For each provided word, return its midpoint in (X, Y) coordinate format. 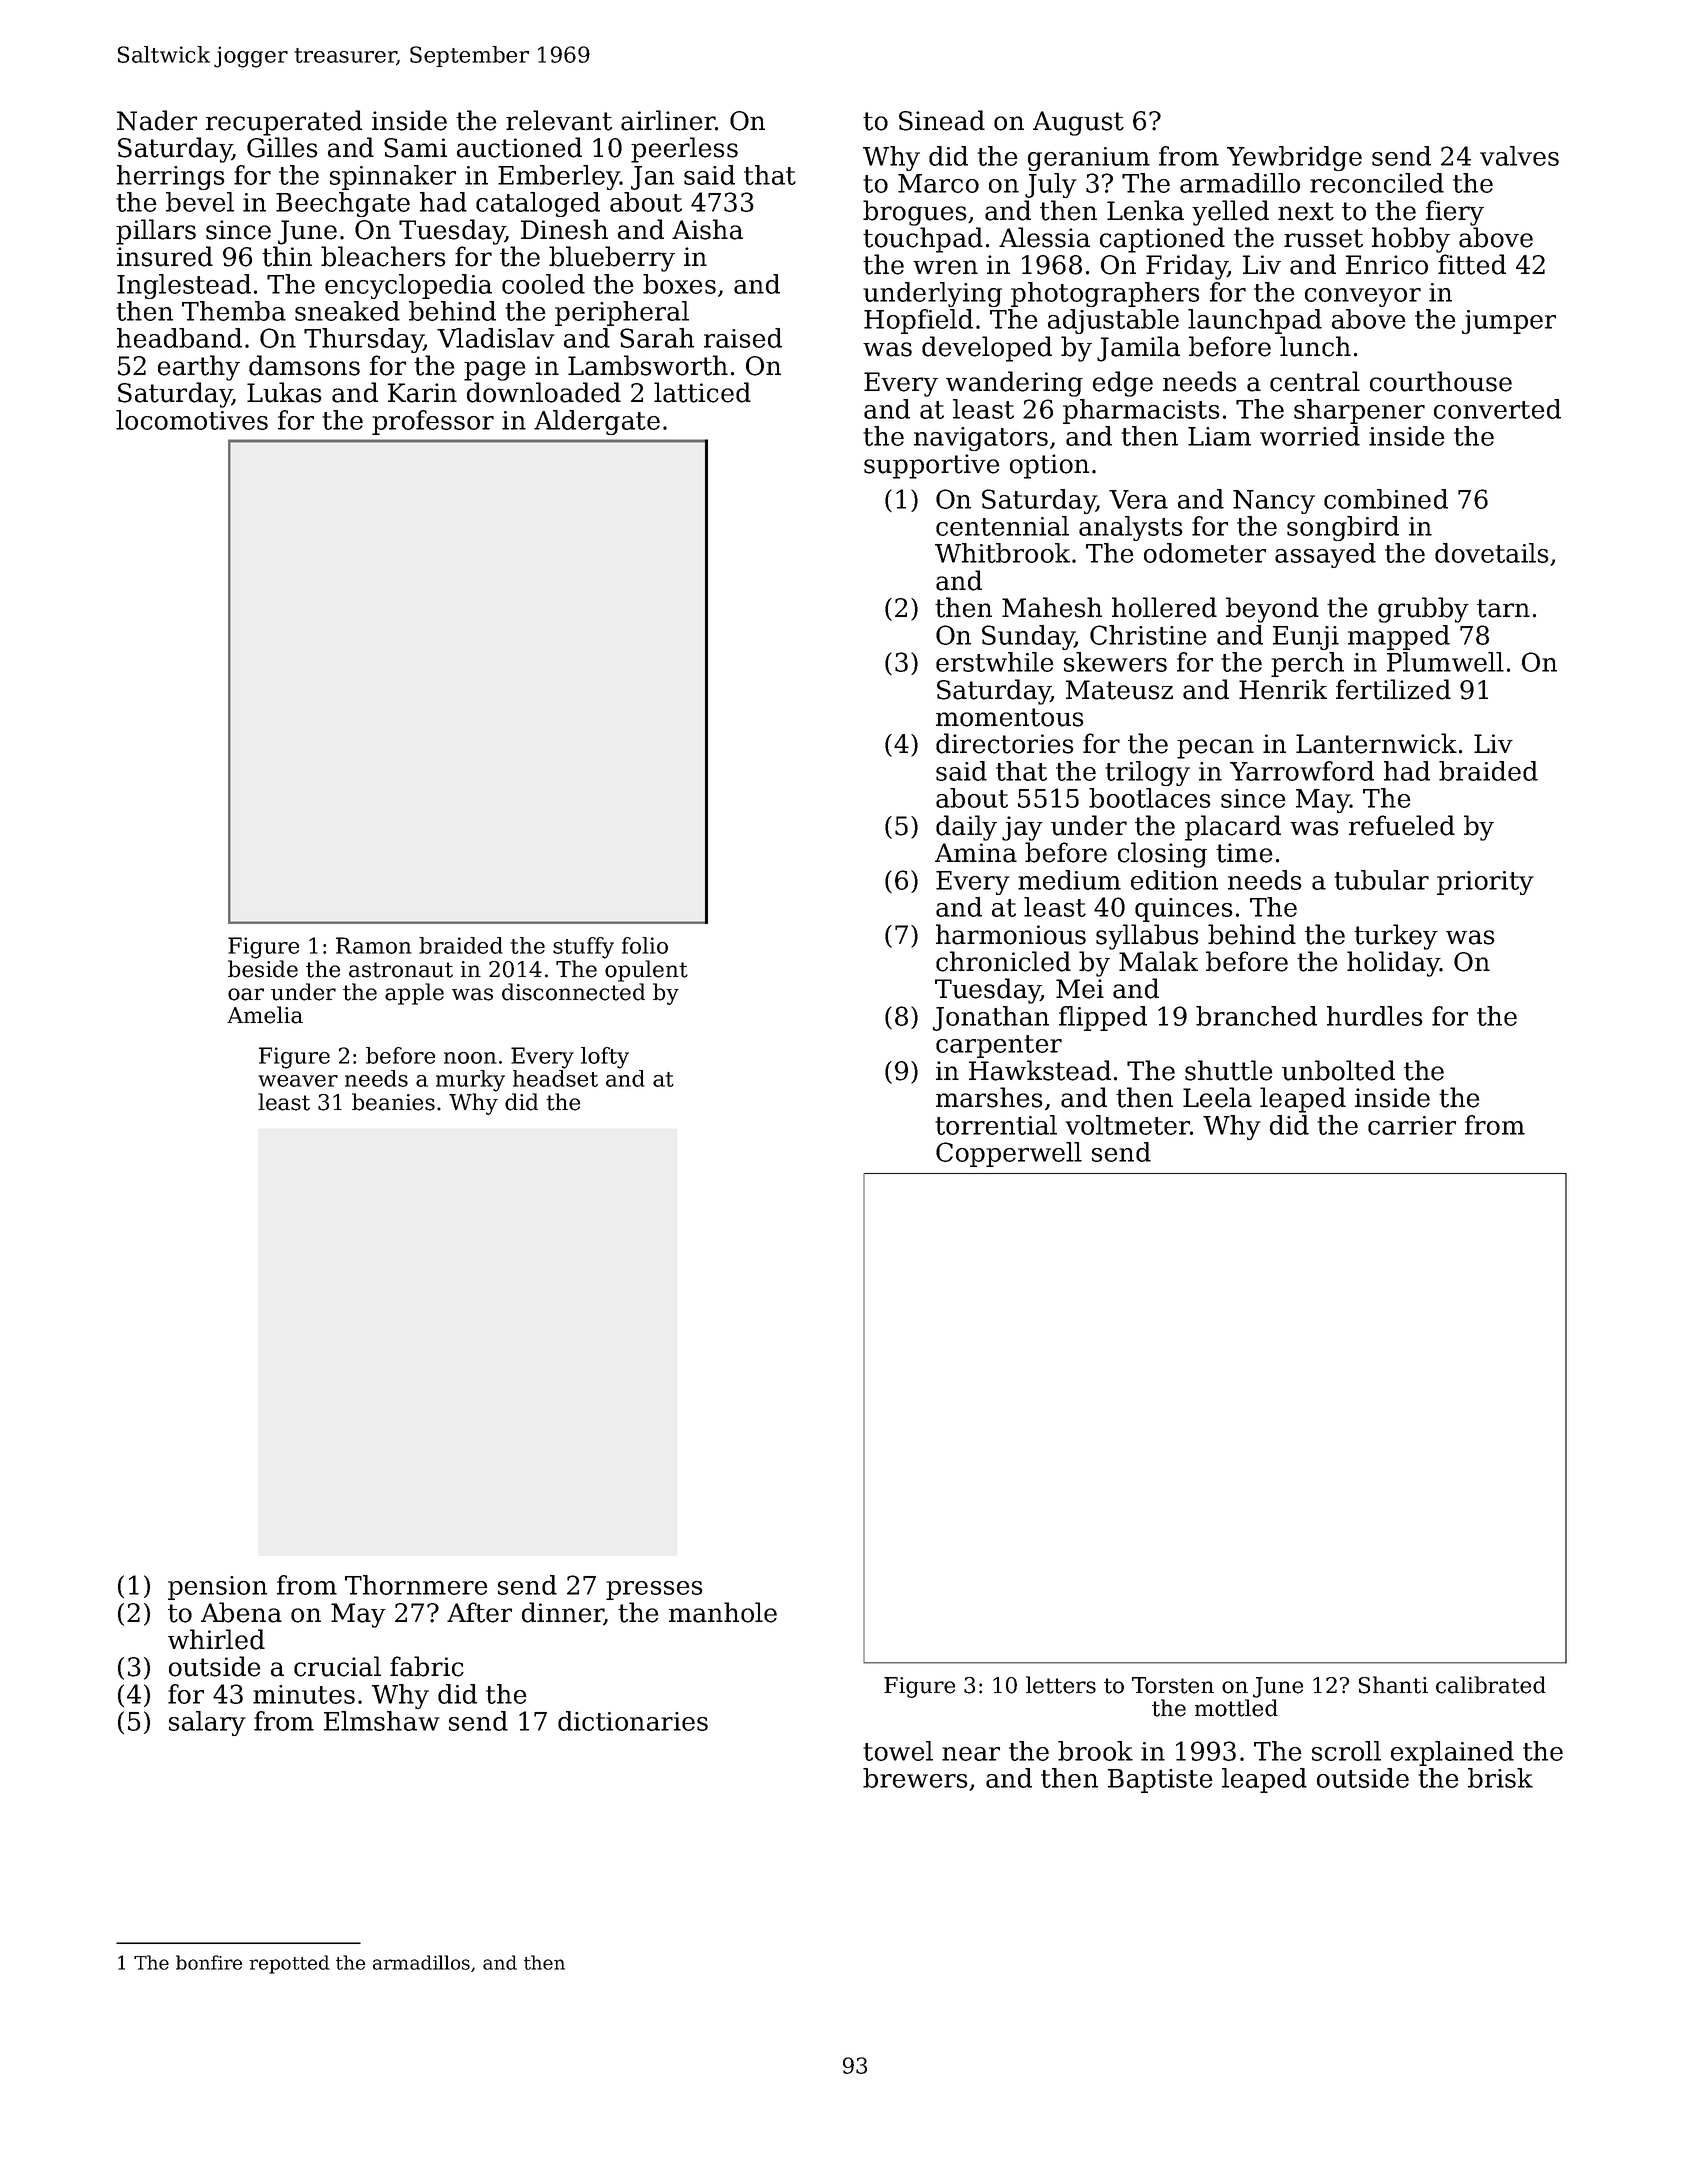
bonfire (209, 1962)
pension (217, 1588)
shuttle (1228, 1070)
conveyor (1363, 297)
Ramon (374, 945)
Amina (976, 853)
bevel (200, 202)
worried (1310, 436)
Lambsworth (648, 365)
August (1078, 123)
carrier (1412, 1125)
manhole (723, 1612)
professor (433, 422)
